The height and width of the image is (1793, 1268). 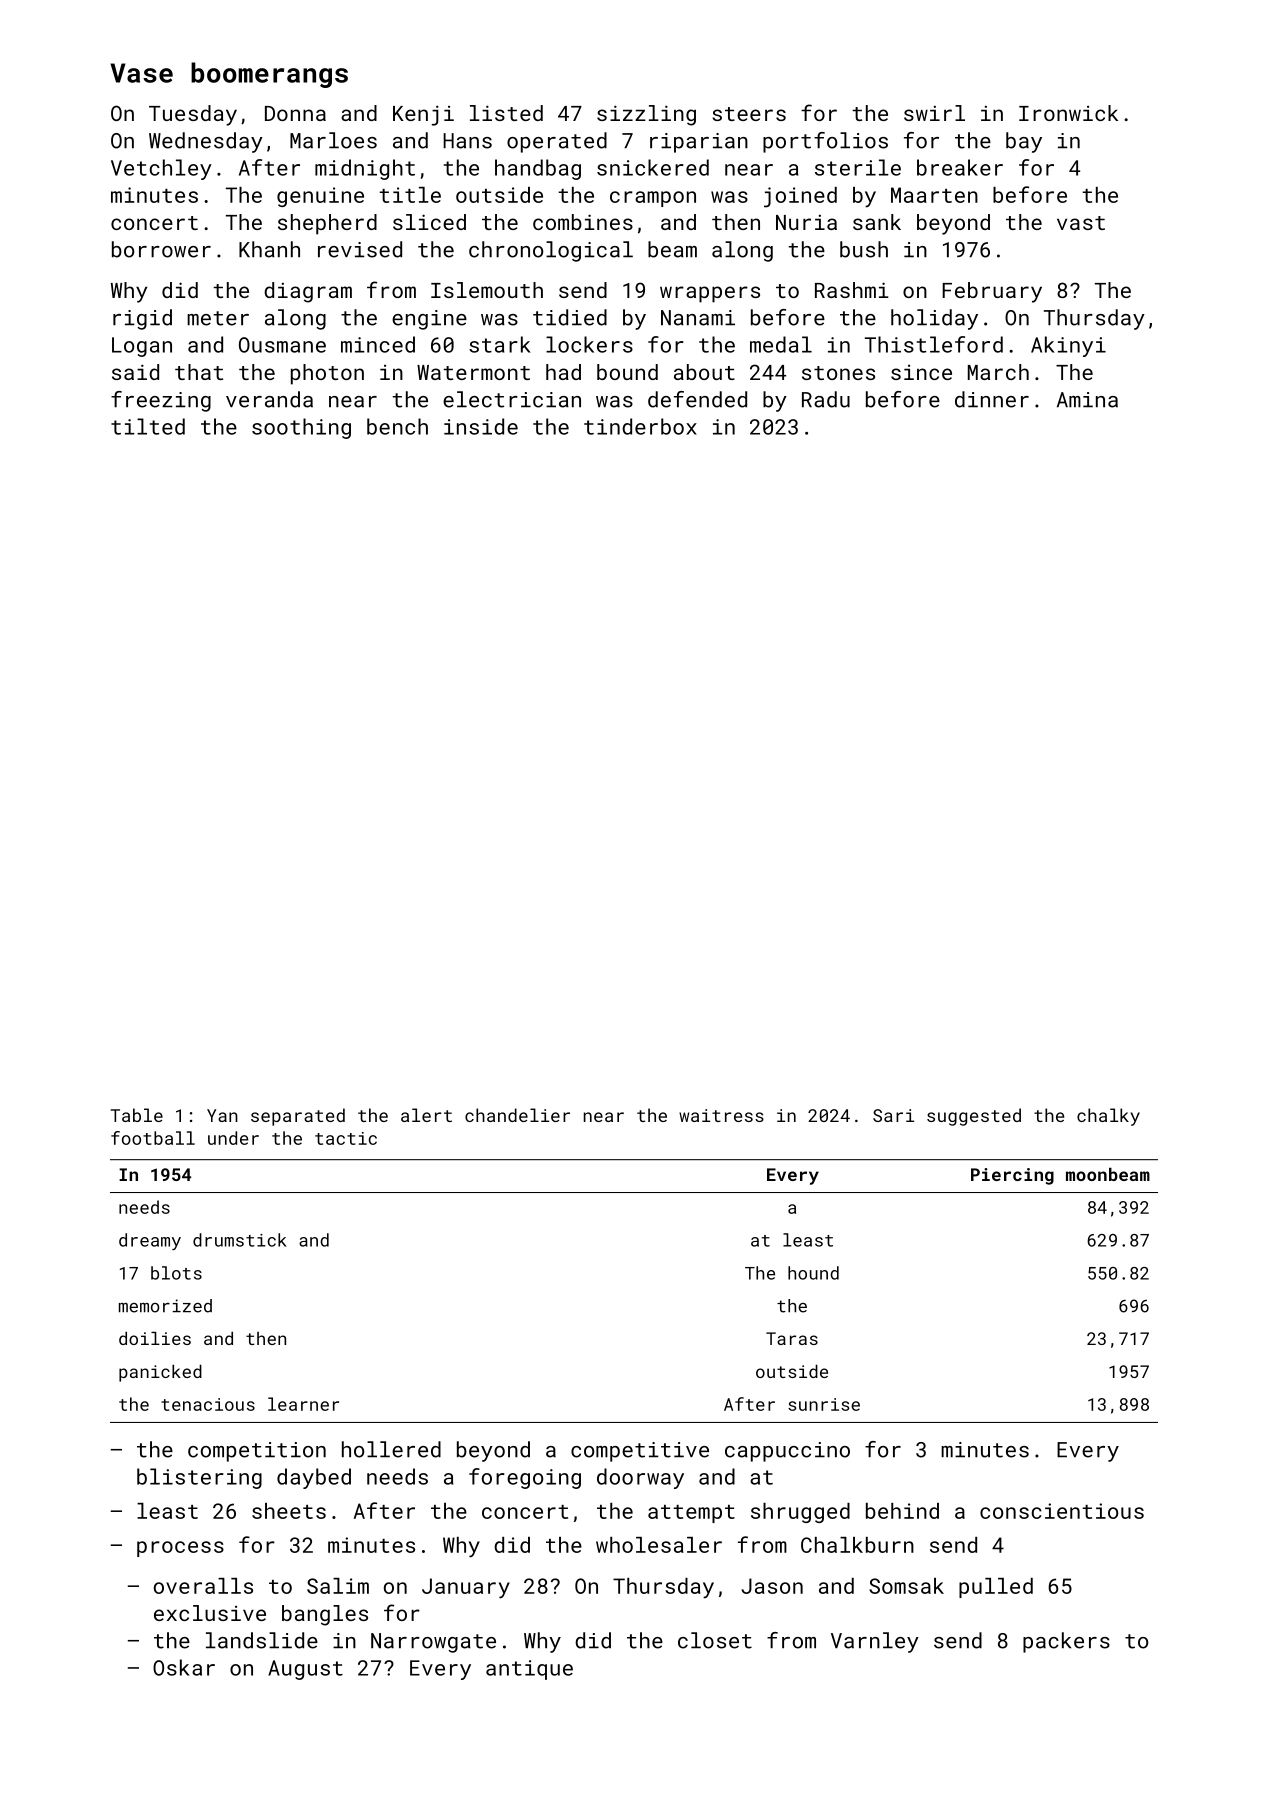 What do you see at coordinates (301, 428) in the image?
I see `soothing` at bounding box center [301, 428].
